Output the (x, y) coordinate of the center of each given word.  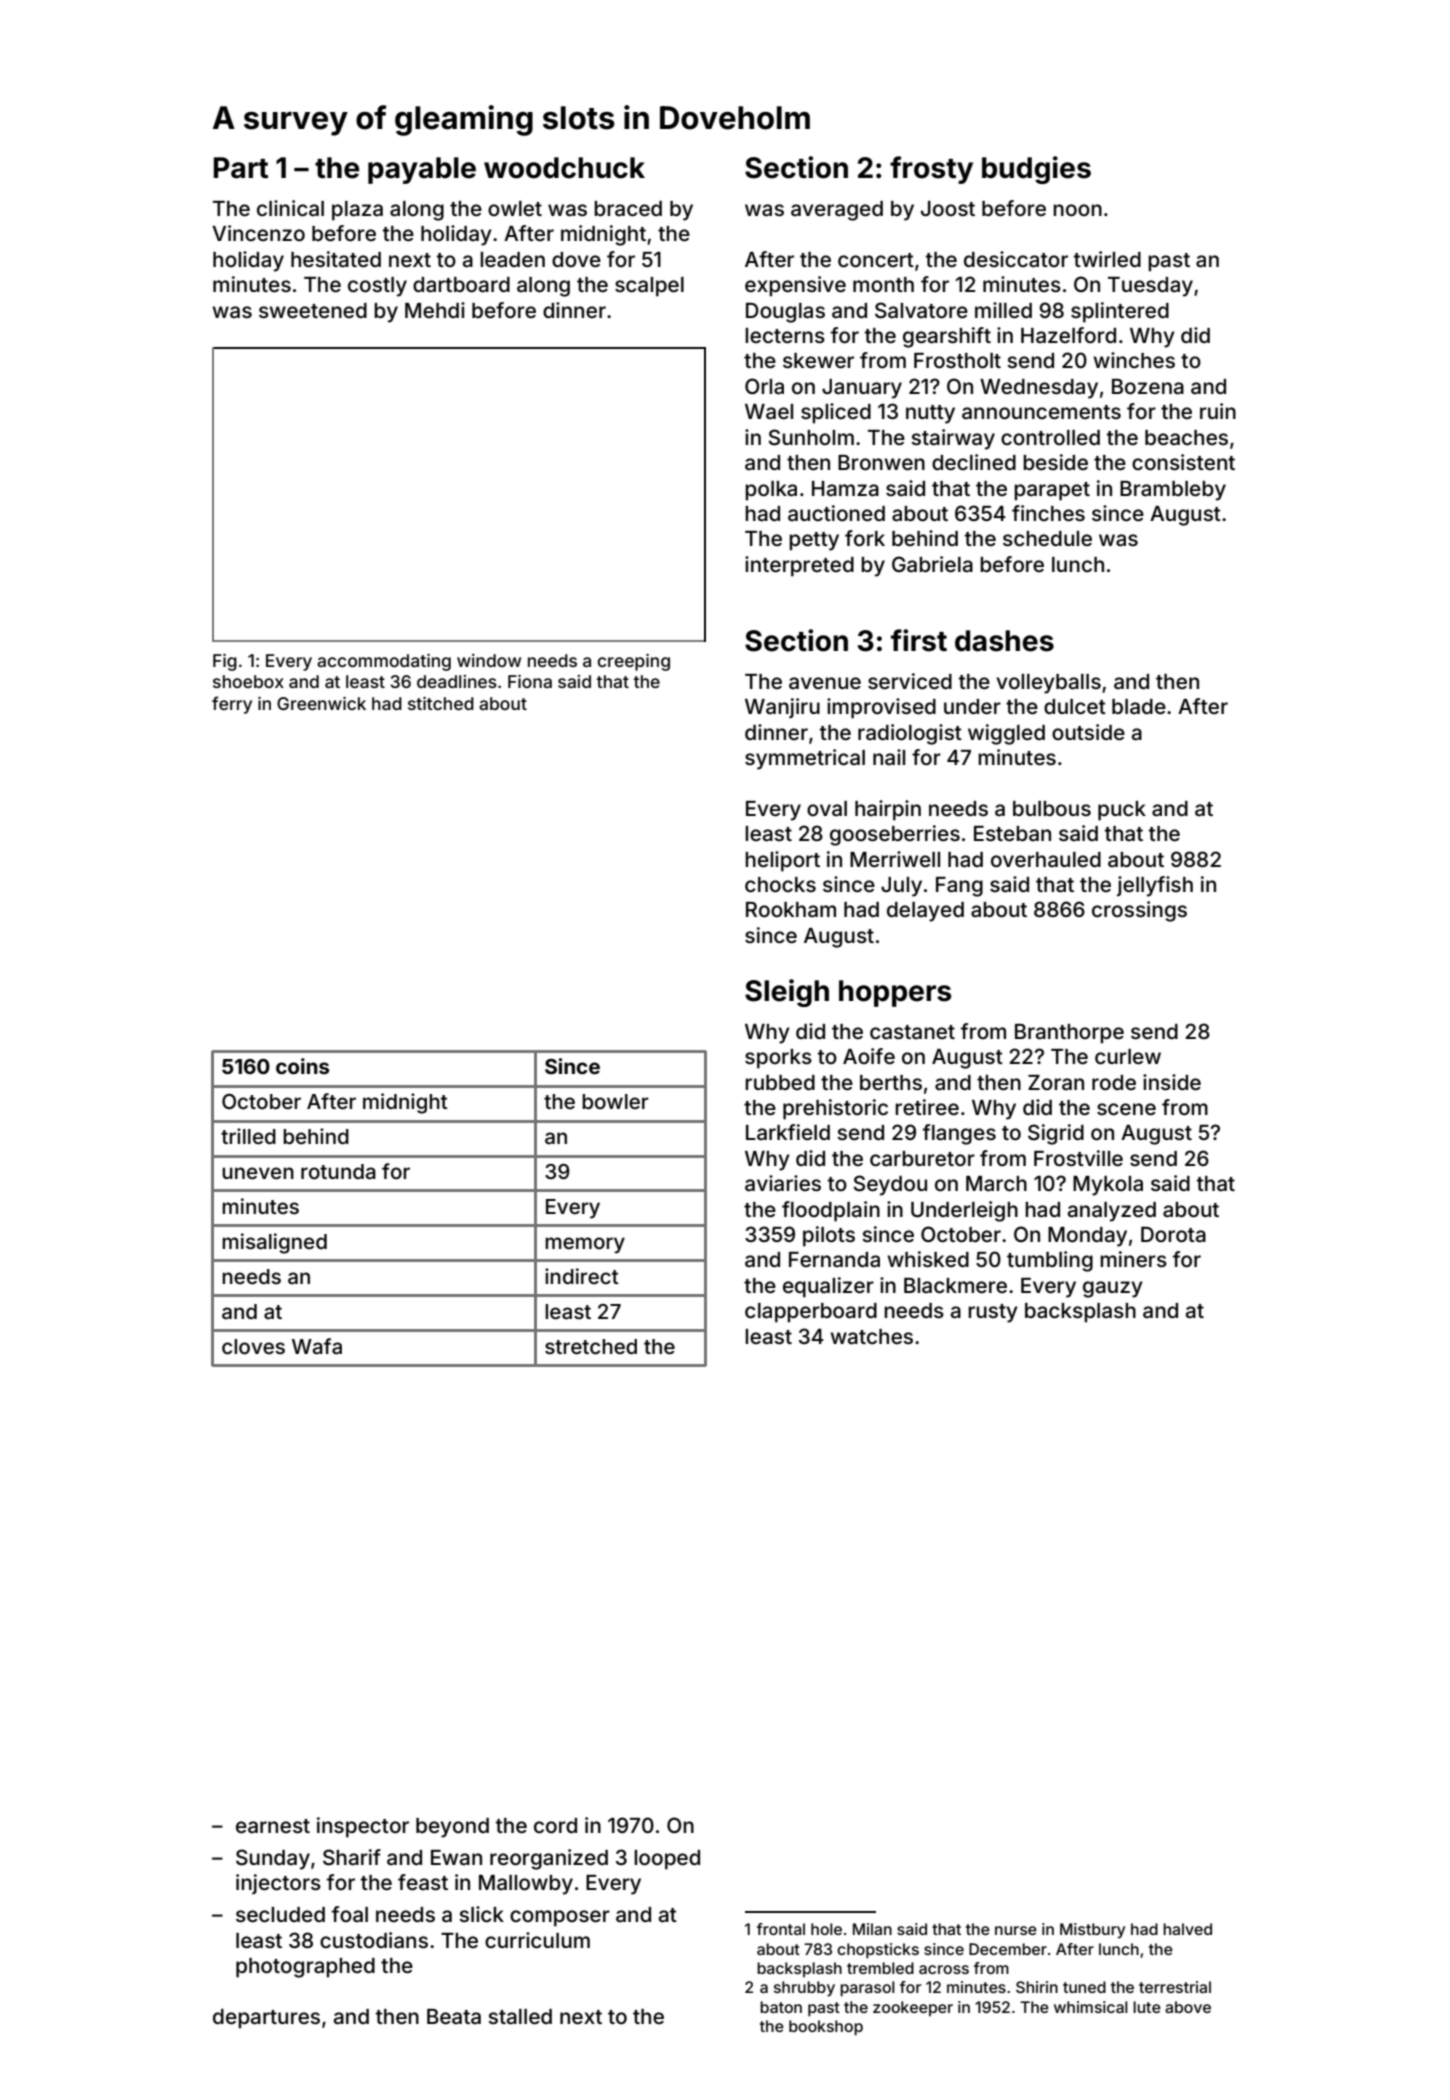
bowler (615, 1101)
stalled (520, 2016)
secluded (280, 1914)
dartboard (461, 285)
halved (1187, 1929)
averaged (837, 211)
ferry (232, 705)
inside (1172, 1082)
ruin (1218, 411)
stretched (591, 1346)
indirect (582, 1276)
